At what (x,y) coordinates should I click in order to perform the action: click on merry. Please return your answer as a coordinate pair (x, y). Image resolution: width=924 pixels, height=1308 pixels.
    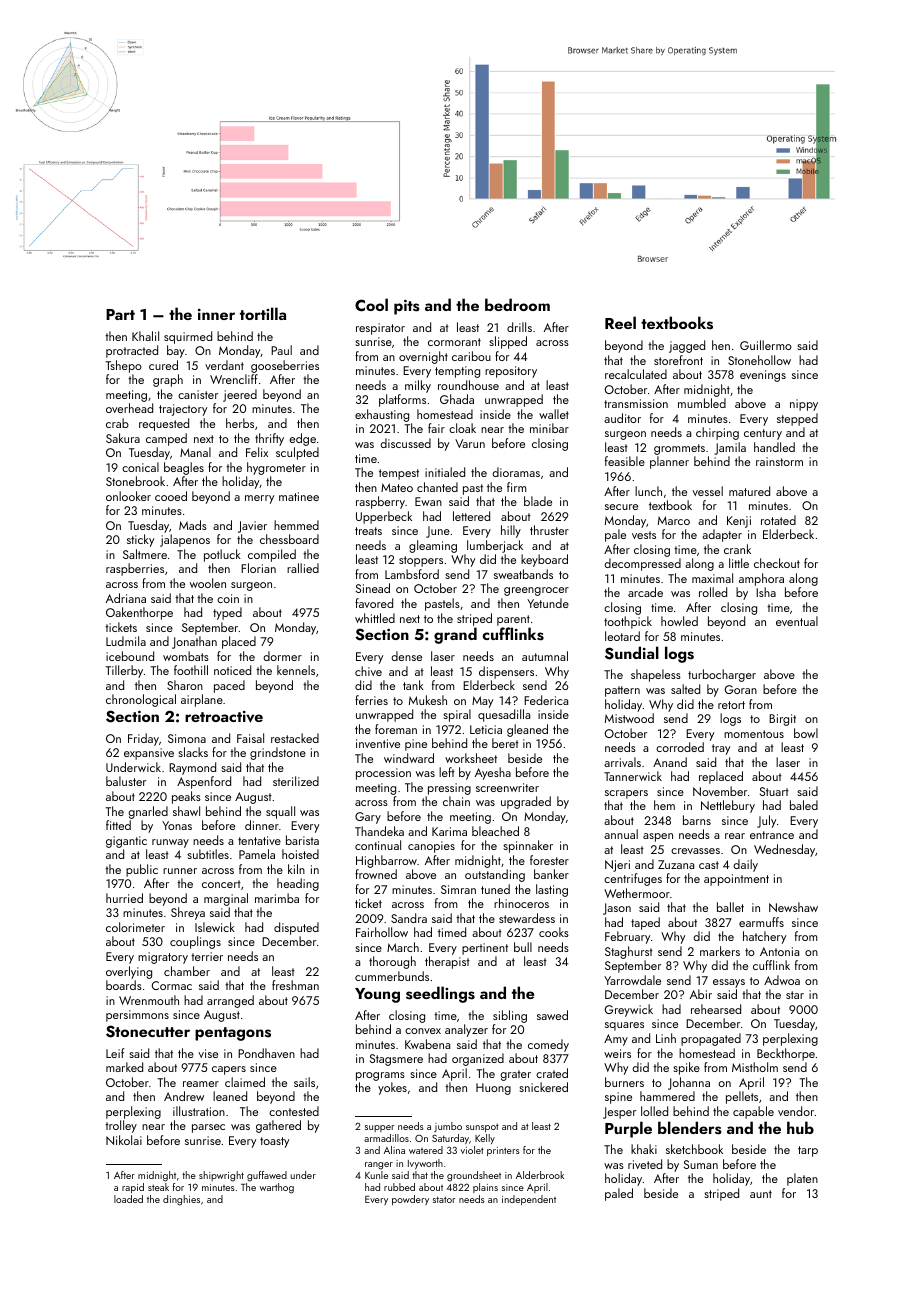
    Looking at the image, I should click on (259, 499).
